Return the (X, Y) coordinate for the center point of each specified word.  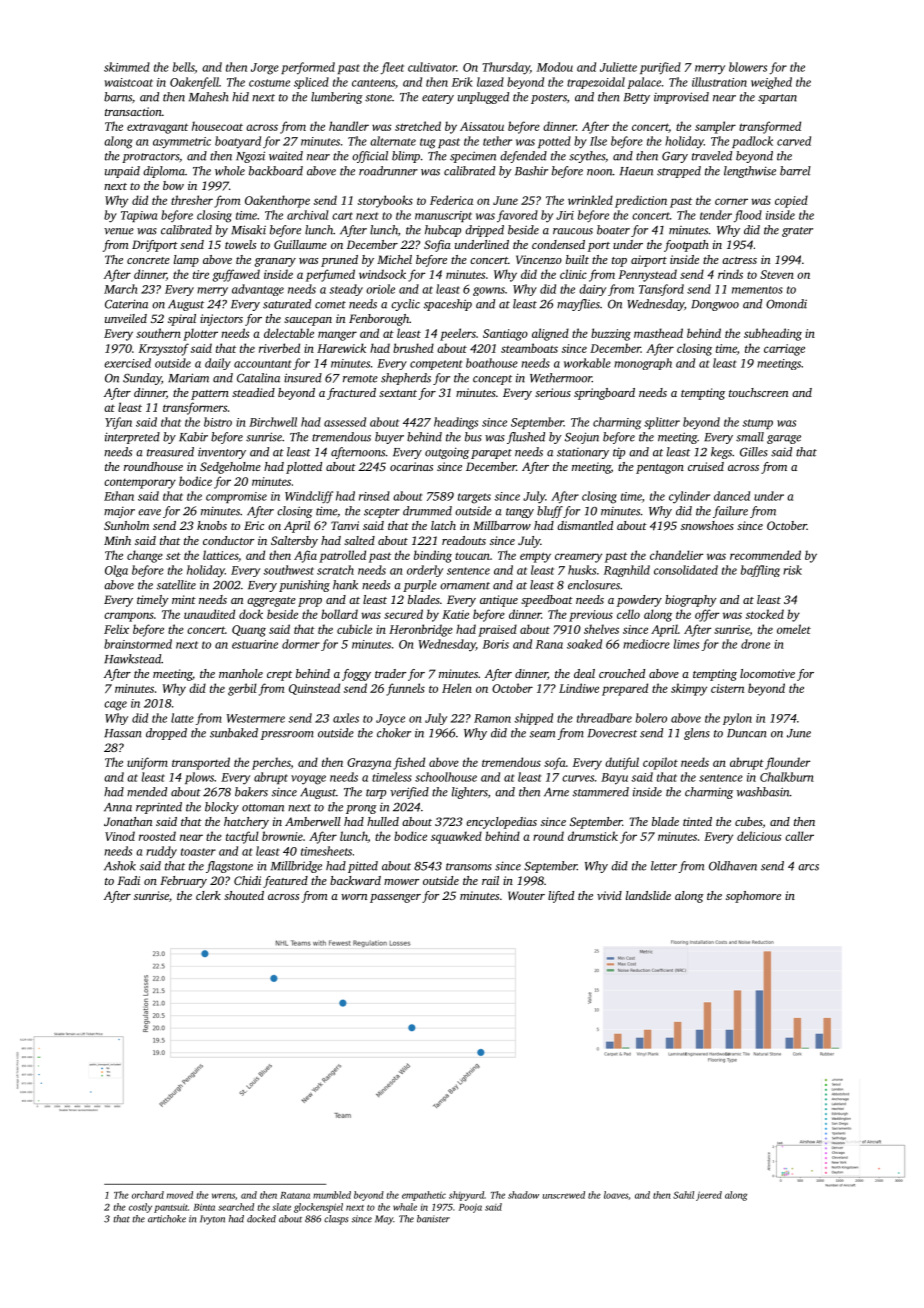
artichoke (167, 1219)
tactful (242, 837)
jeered (709, 1196)
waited (286, 156)
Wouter (526, 895)
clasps (336, 1220)
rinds (730, 274)
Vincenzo (539, 259)
